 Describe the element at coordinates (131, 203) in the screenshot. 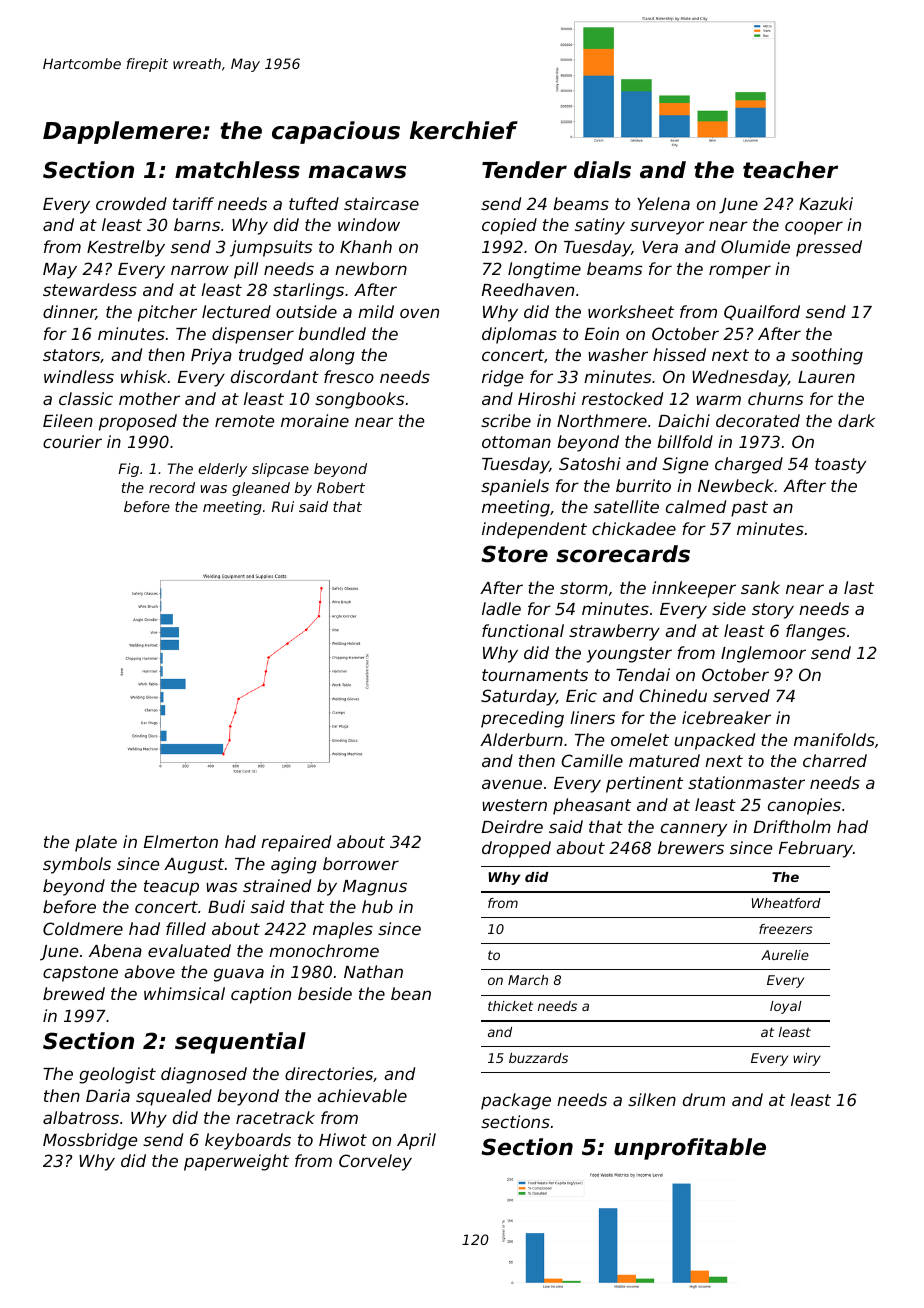

I see `crowded` at that location.
